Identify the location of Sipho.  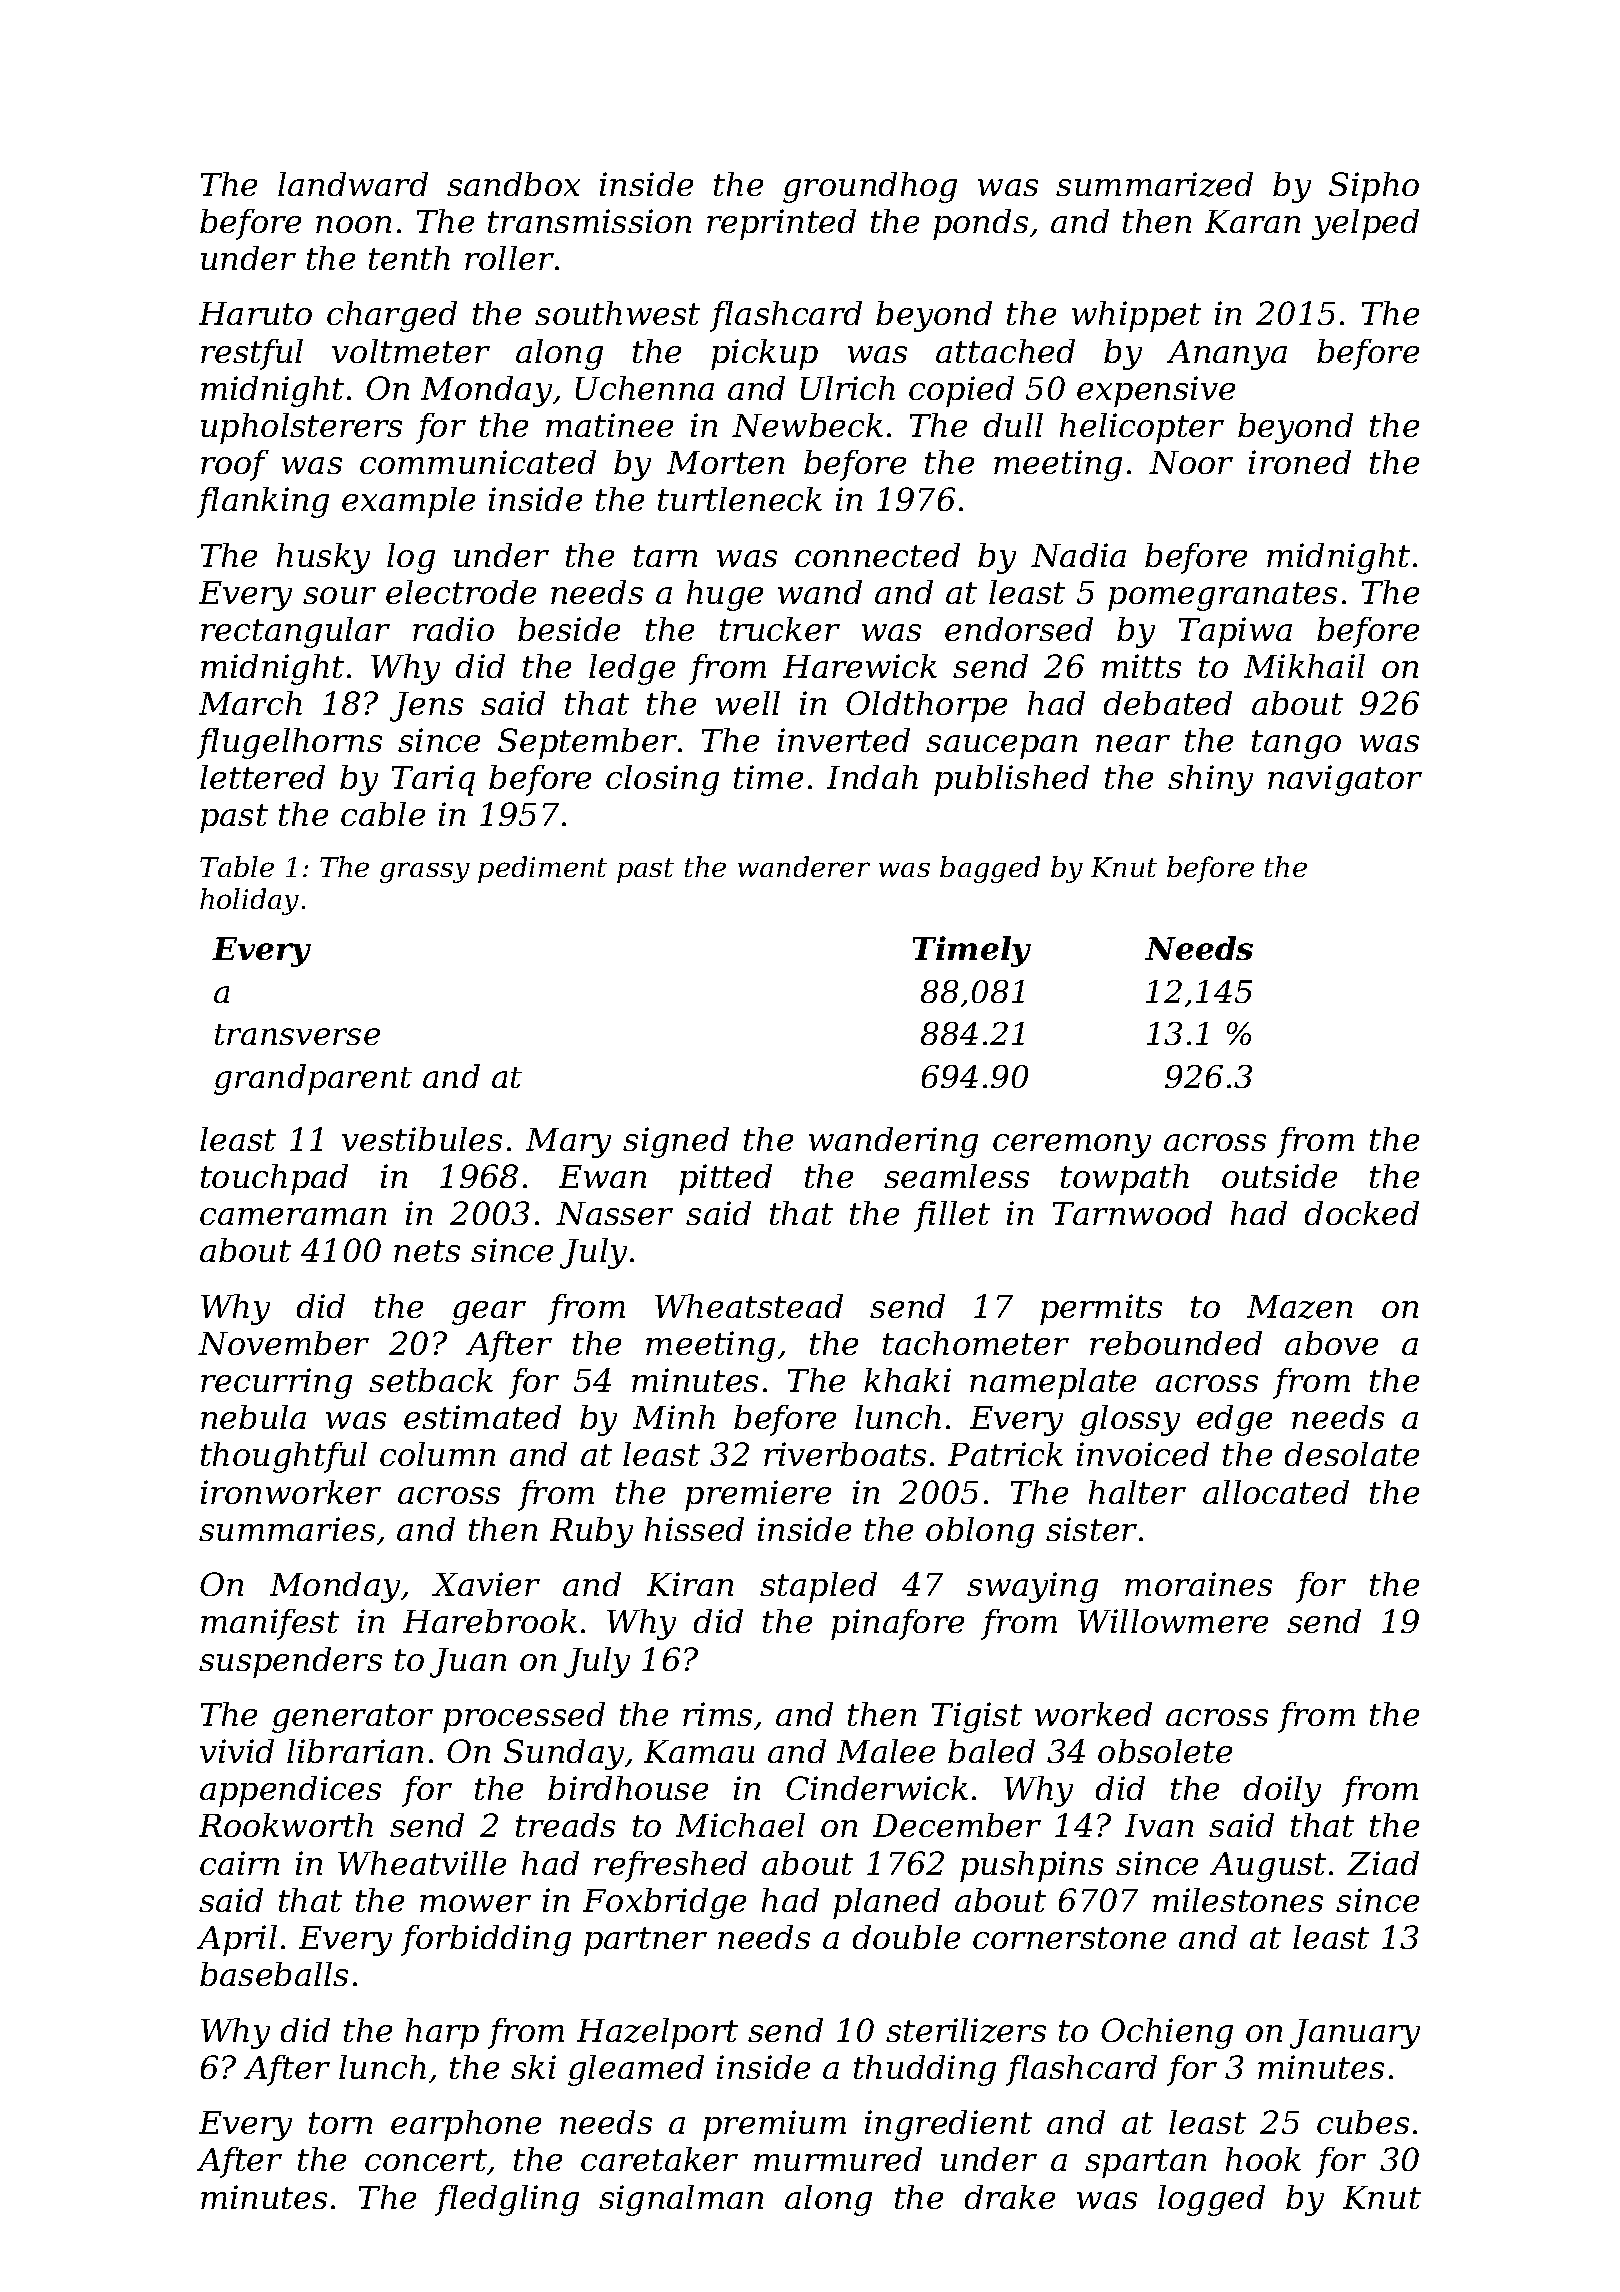
(1374, 187).
